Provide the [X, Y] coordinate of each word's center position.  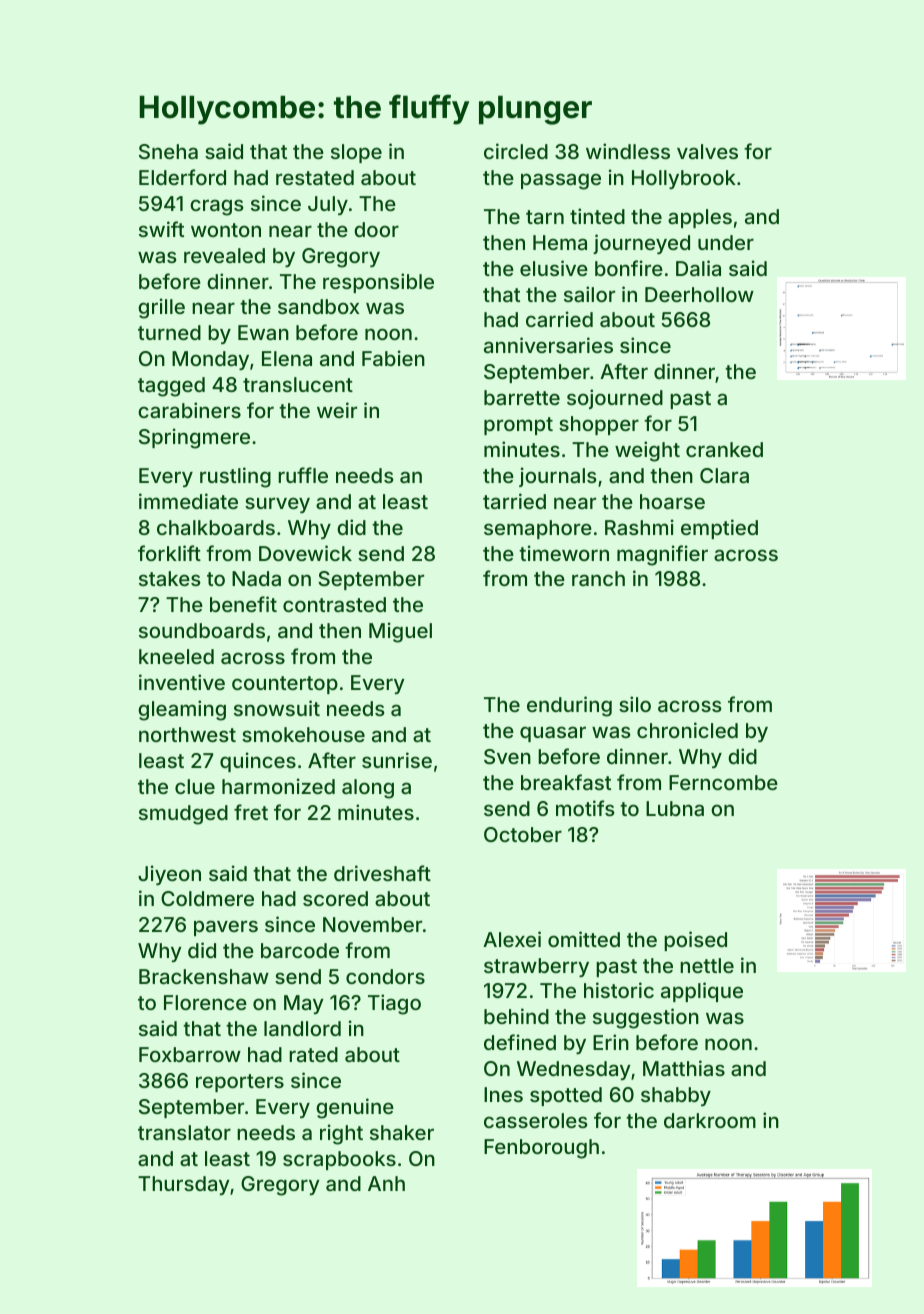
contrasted [334, 604]
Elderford [182, 177]
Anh [386, 1183]
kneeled [176, 656]
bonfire [629, 268]
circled [516, 151]
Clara [724, 475]
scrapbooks [339, 1160]
